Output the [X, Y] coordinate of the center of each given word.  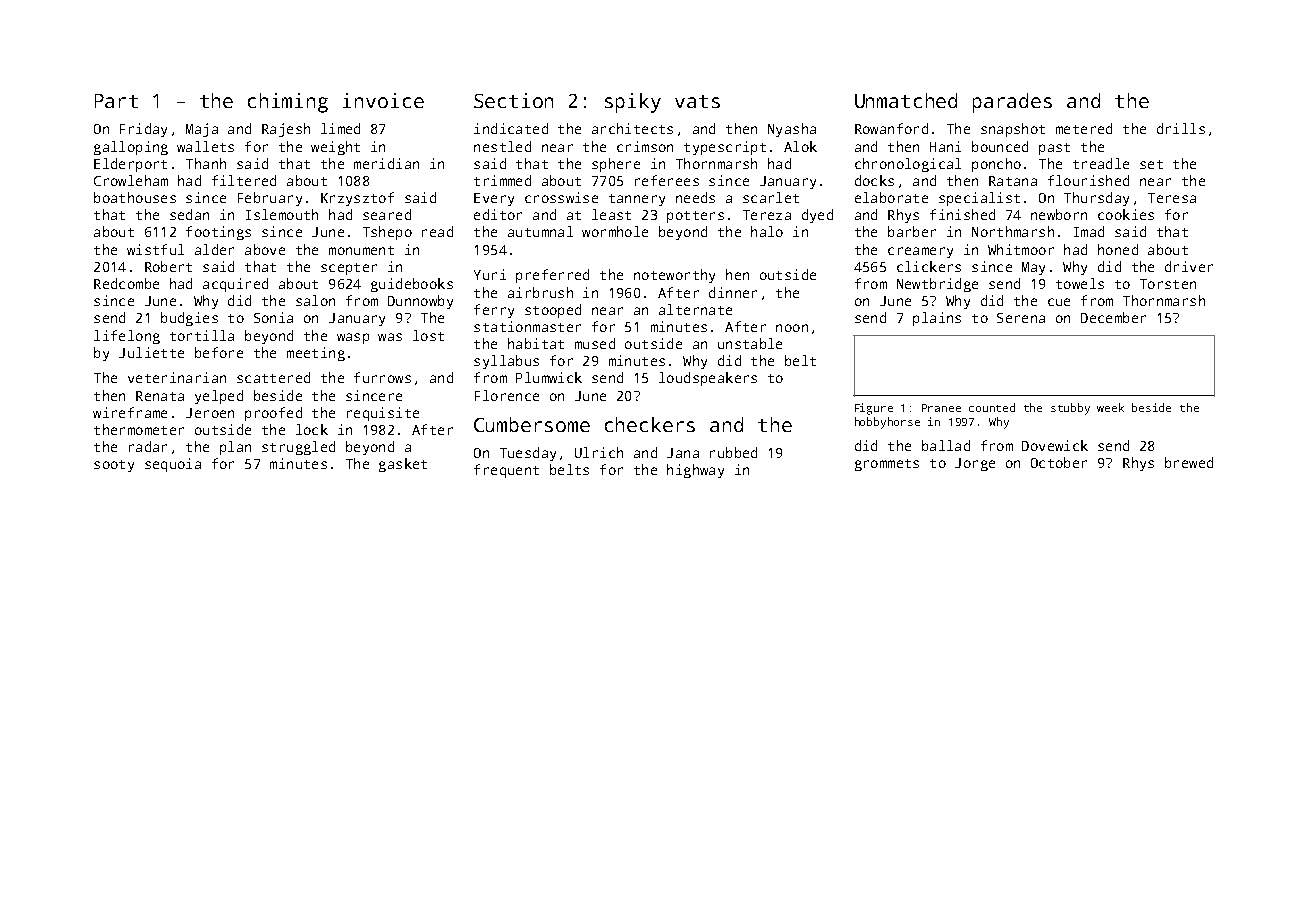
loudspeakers [708, 379]
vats [697, 101]
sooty [114, 466]
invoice [383, 100]
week [1110, 407]
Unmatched [906, 100]
